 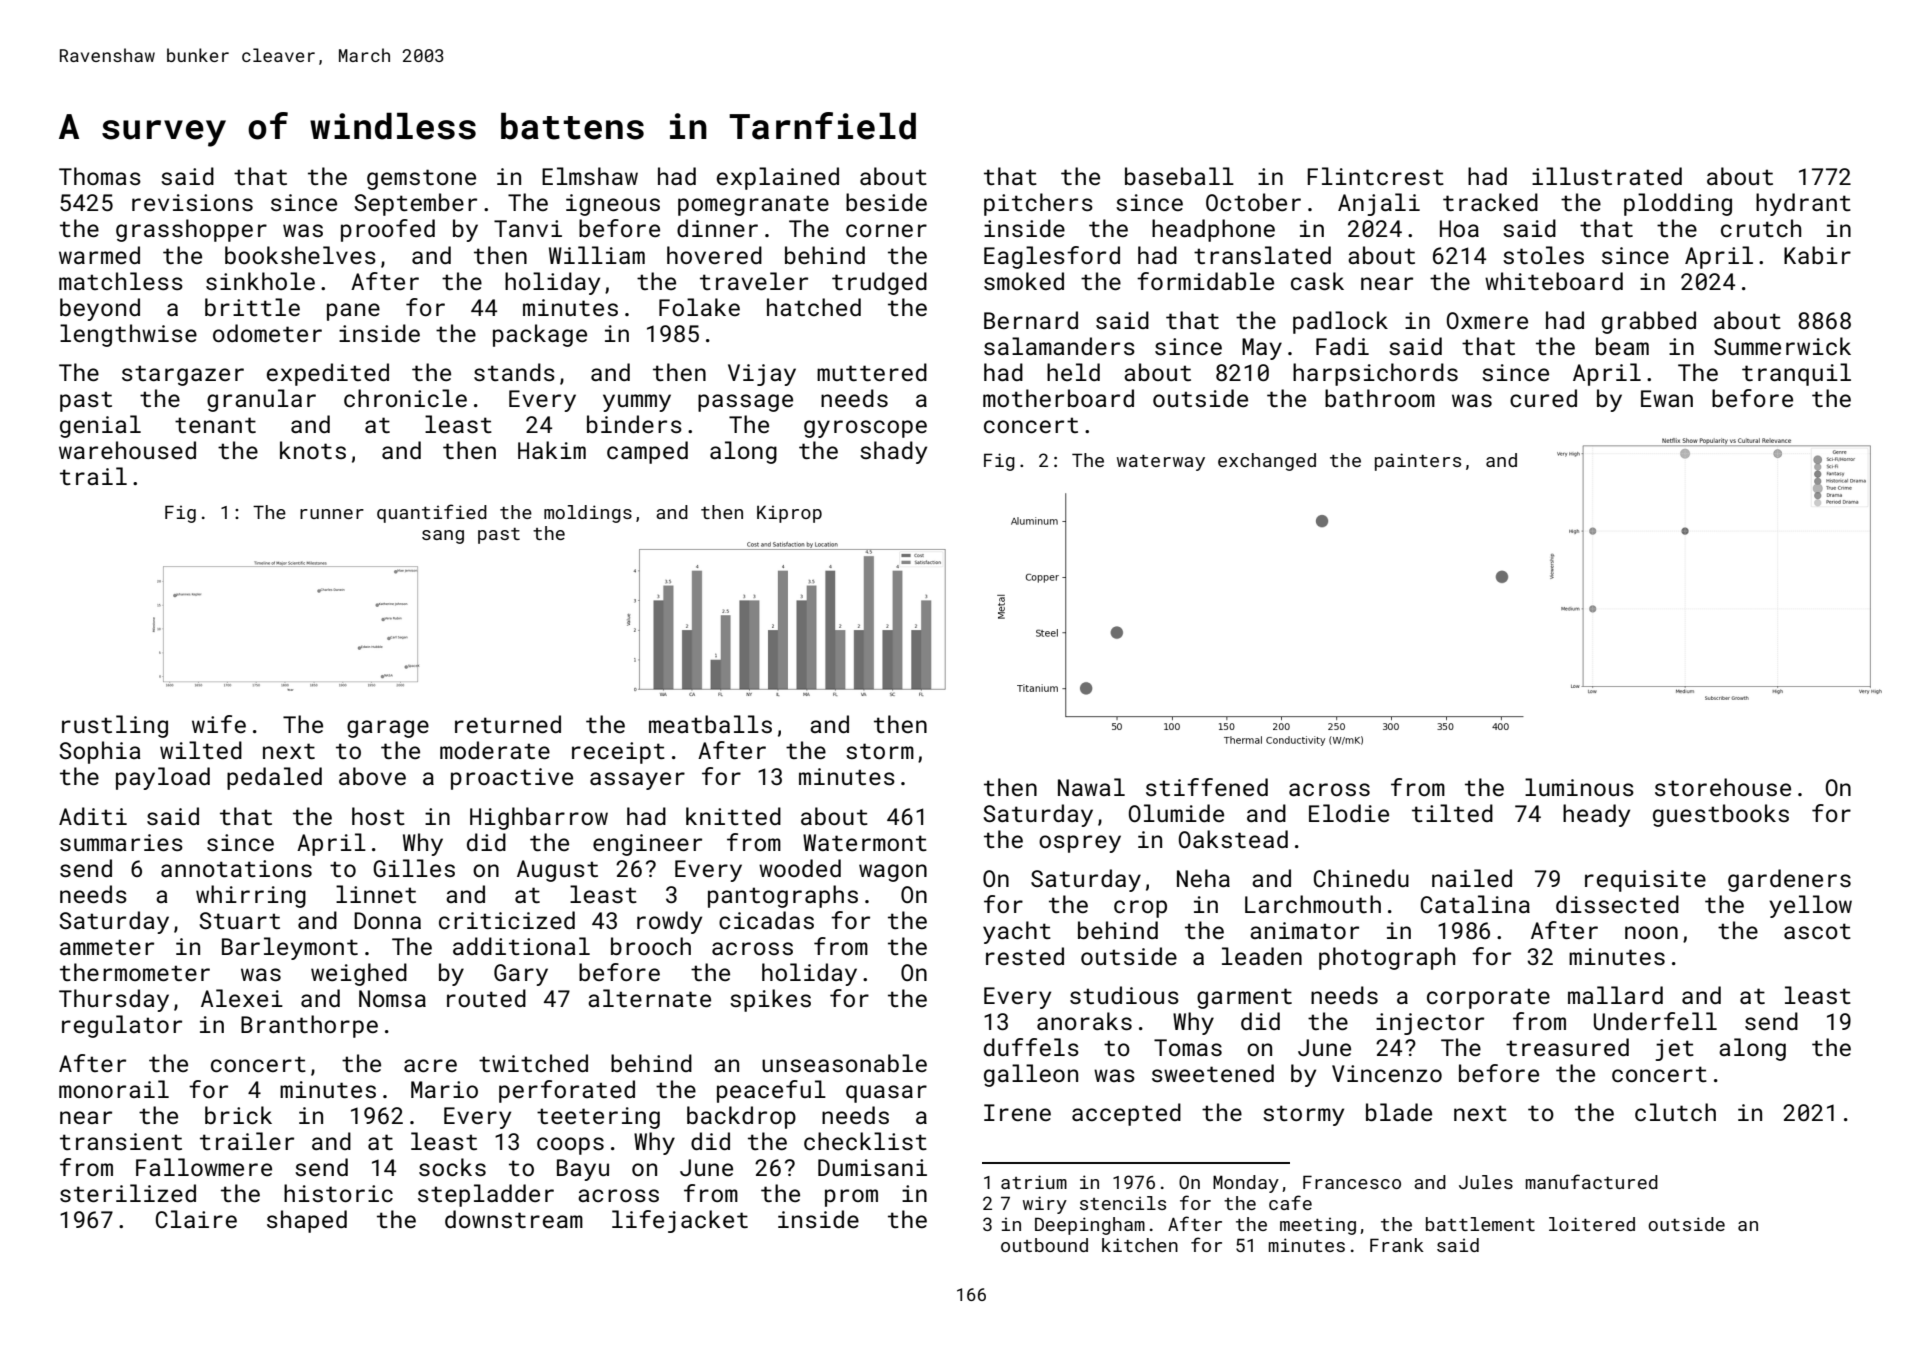 What do you see at coordinates (680, 1221) in the image?
I see `lifejacket` at bounding box center [680, 1221].
